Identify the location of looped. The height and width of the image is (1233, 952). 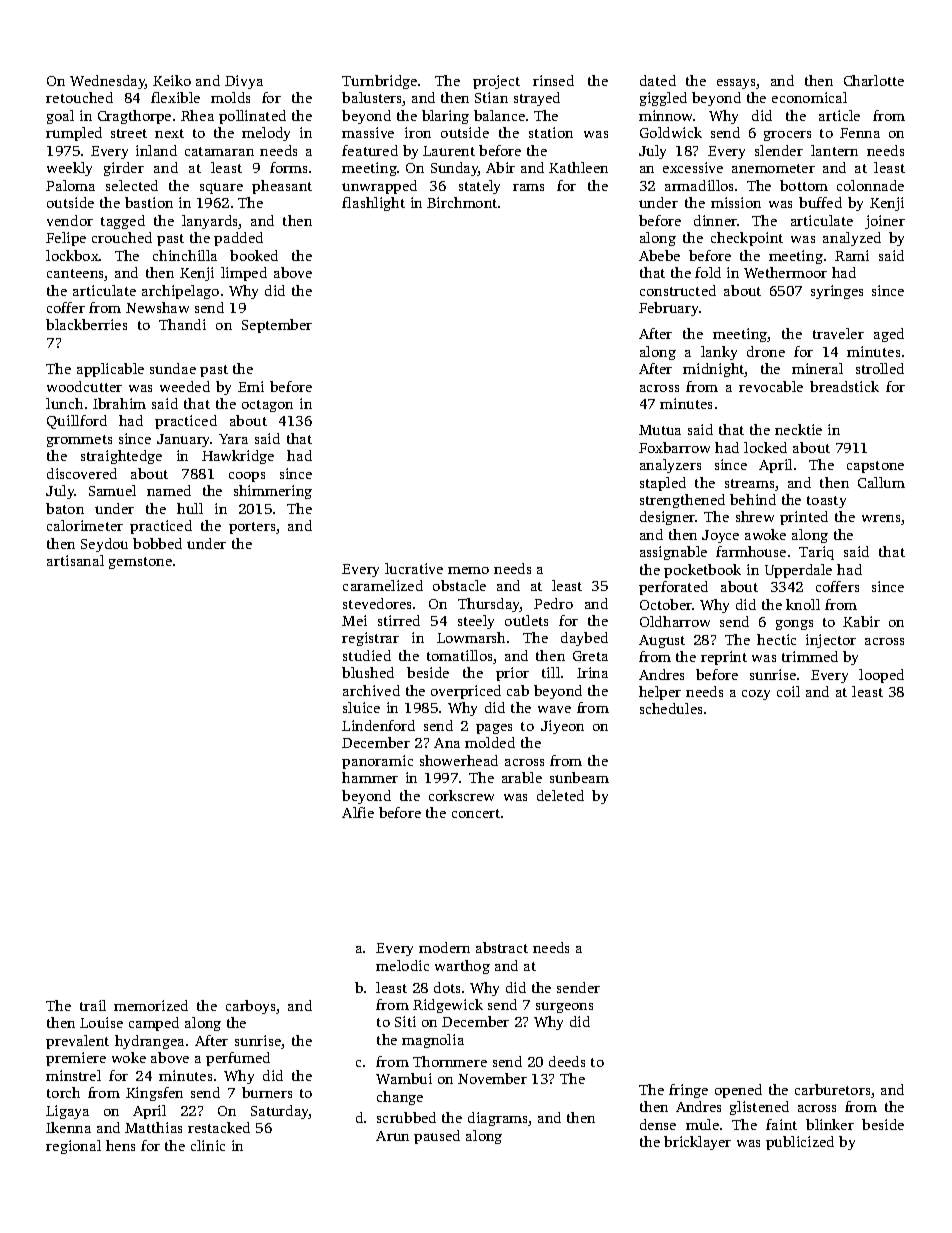
(881, 676).
